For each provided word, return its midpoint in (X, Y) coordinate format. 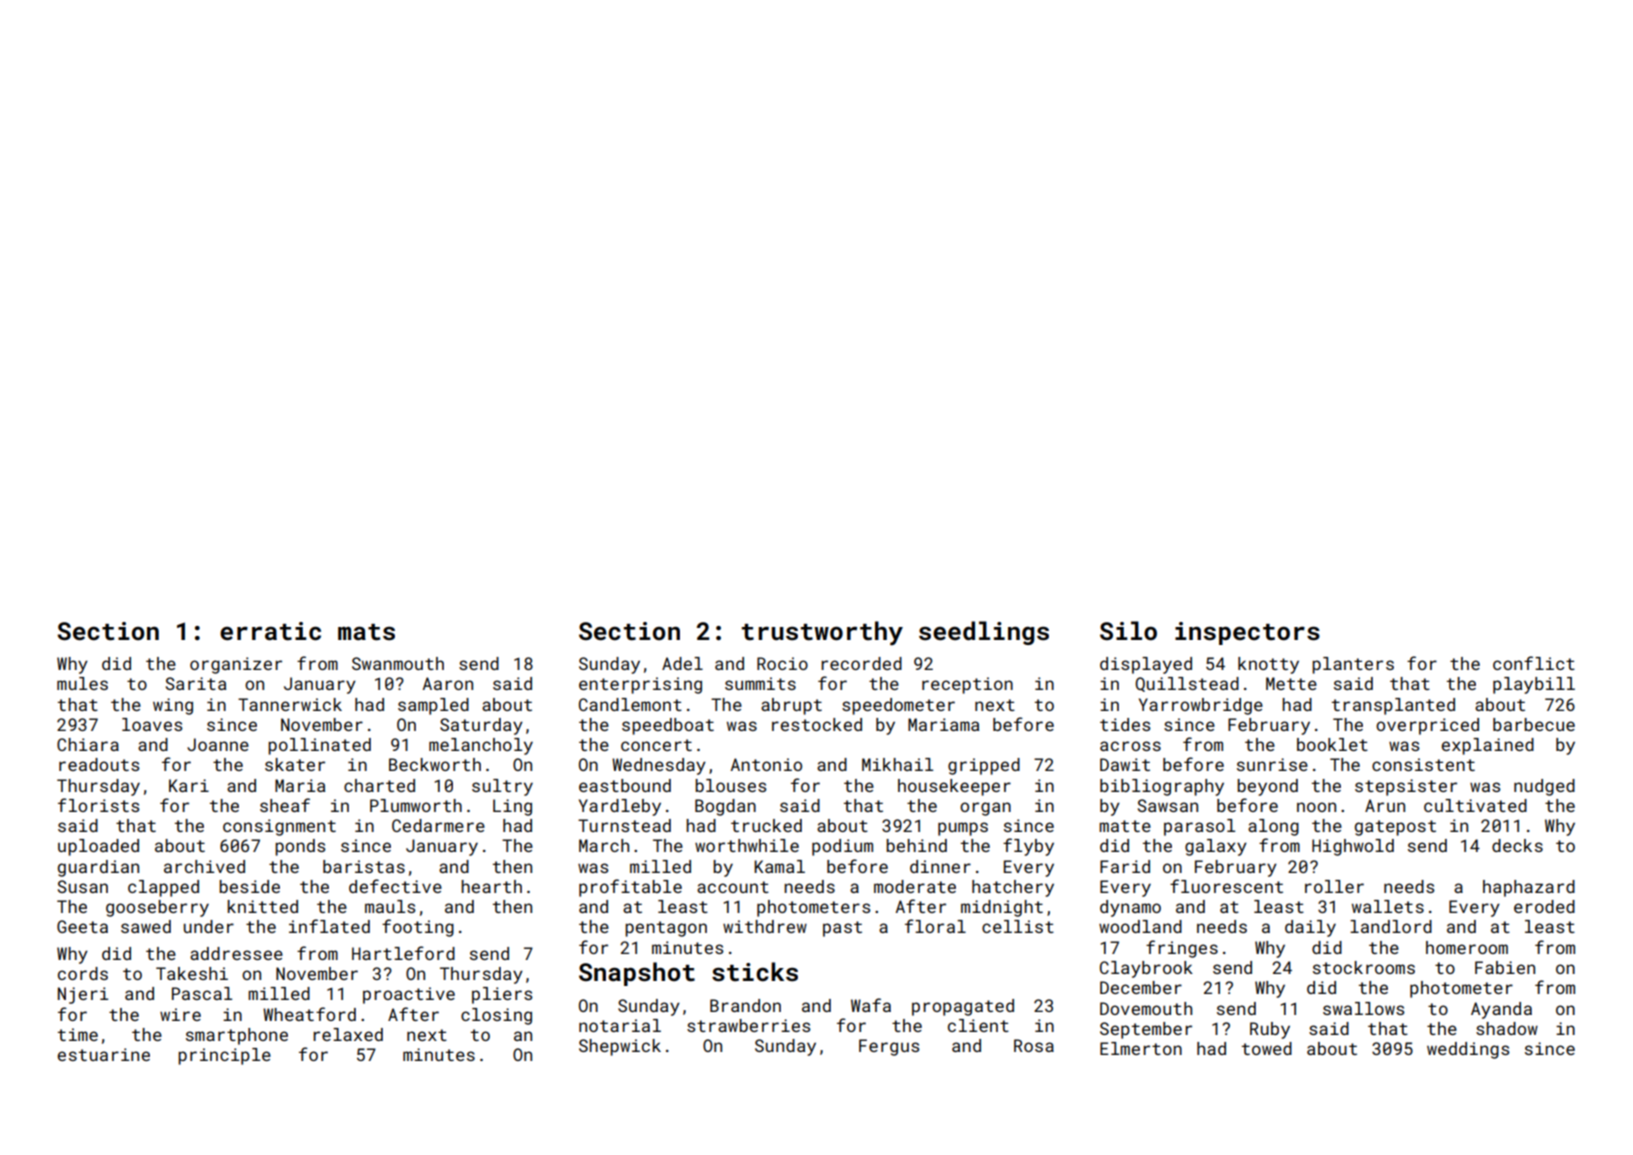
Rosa (1034, 1045)
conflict (1534, 663)
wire (180, 1014)
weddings (1468, 1050)
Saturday (481, 726)
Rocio (782, 663)
